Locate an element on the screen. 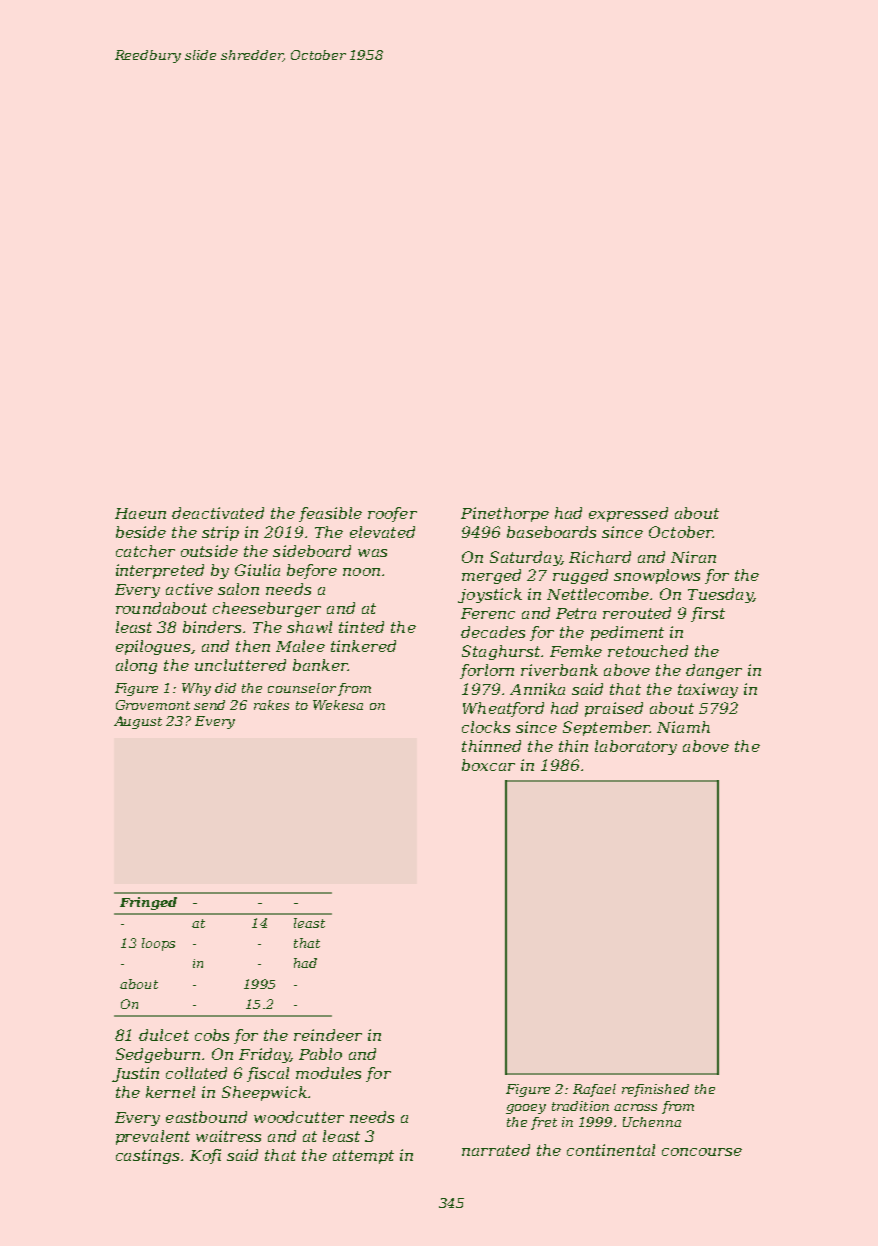 This screenshot has width=878, height=1246. beside is located at coordinates (141, 532).
